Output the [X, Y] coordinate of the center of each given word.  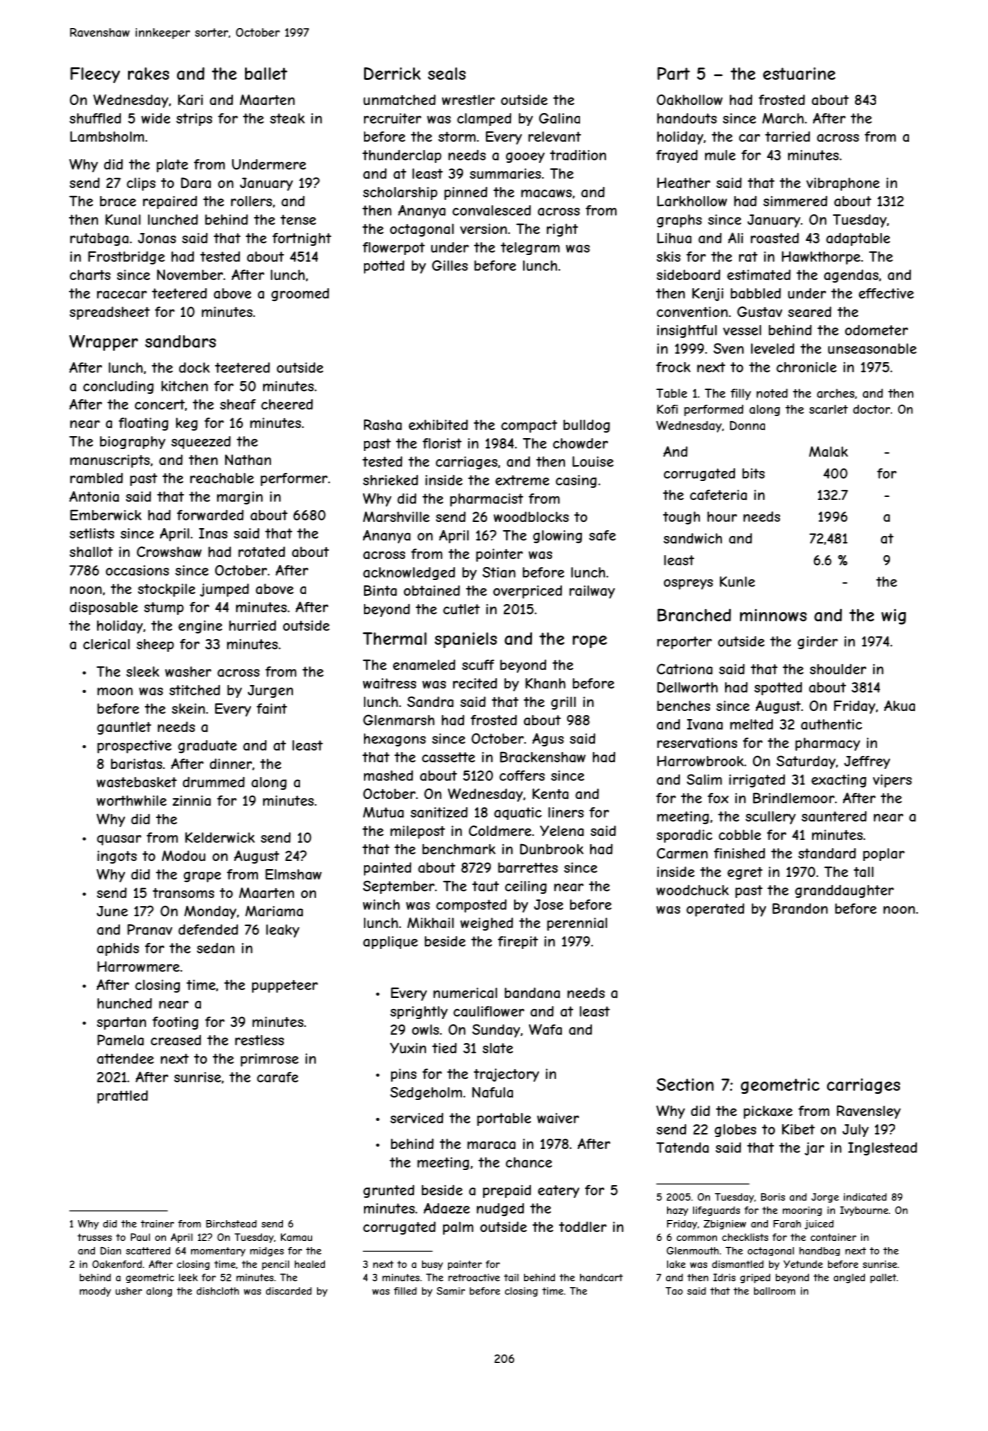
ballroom [774, 1291]
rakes [148, 73]
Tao [674, 1291]
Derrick [392, 73]
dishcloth [217, 1291]
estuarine [799, 73]
